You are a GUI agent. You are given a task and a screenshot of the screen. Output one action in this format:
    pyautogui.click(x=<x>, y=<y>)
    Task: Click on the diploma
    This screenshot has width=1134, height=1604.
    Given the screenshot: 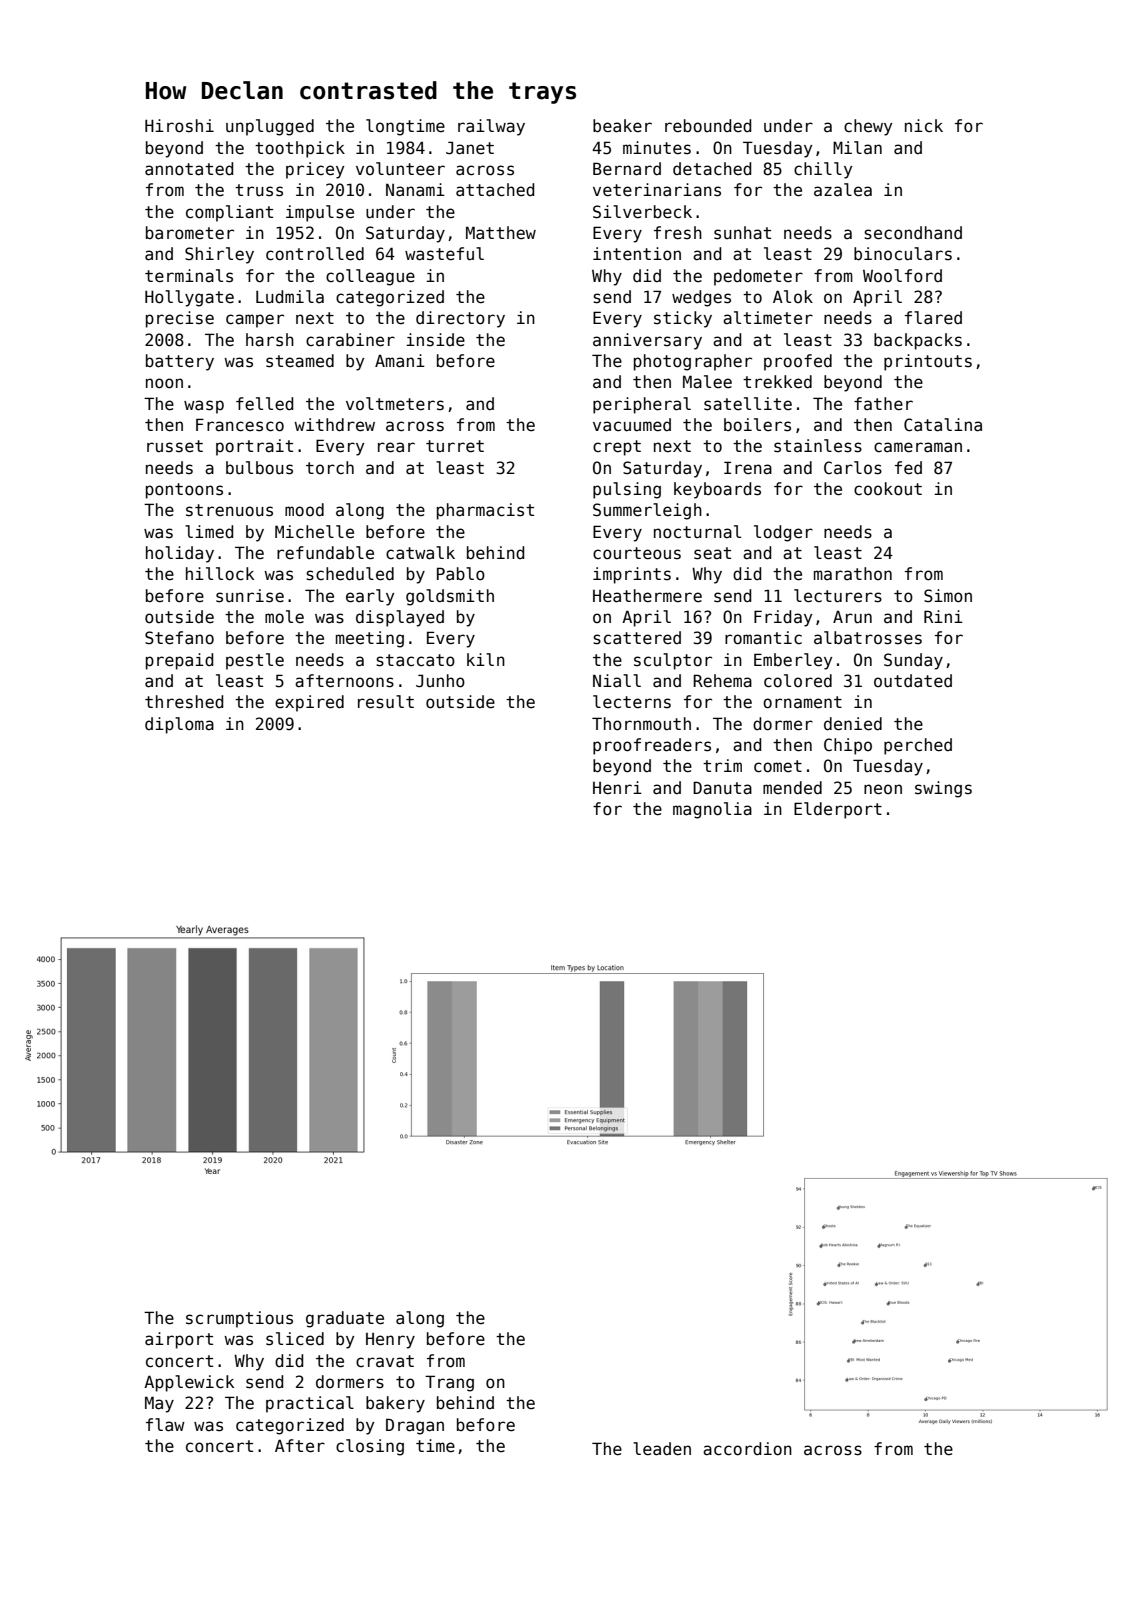 What is the action you would take?
    pyautogui.click(x=179, y=725)
